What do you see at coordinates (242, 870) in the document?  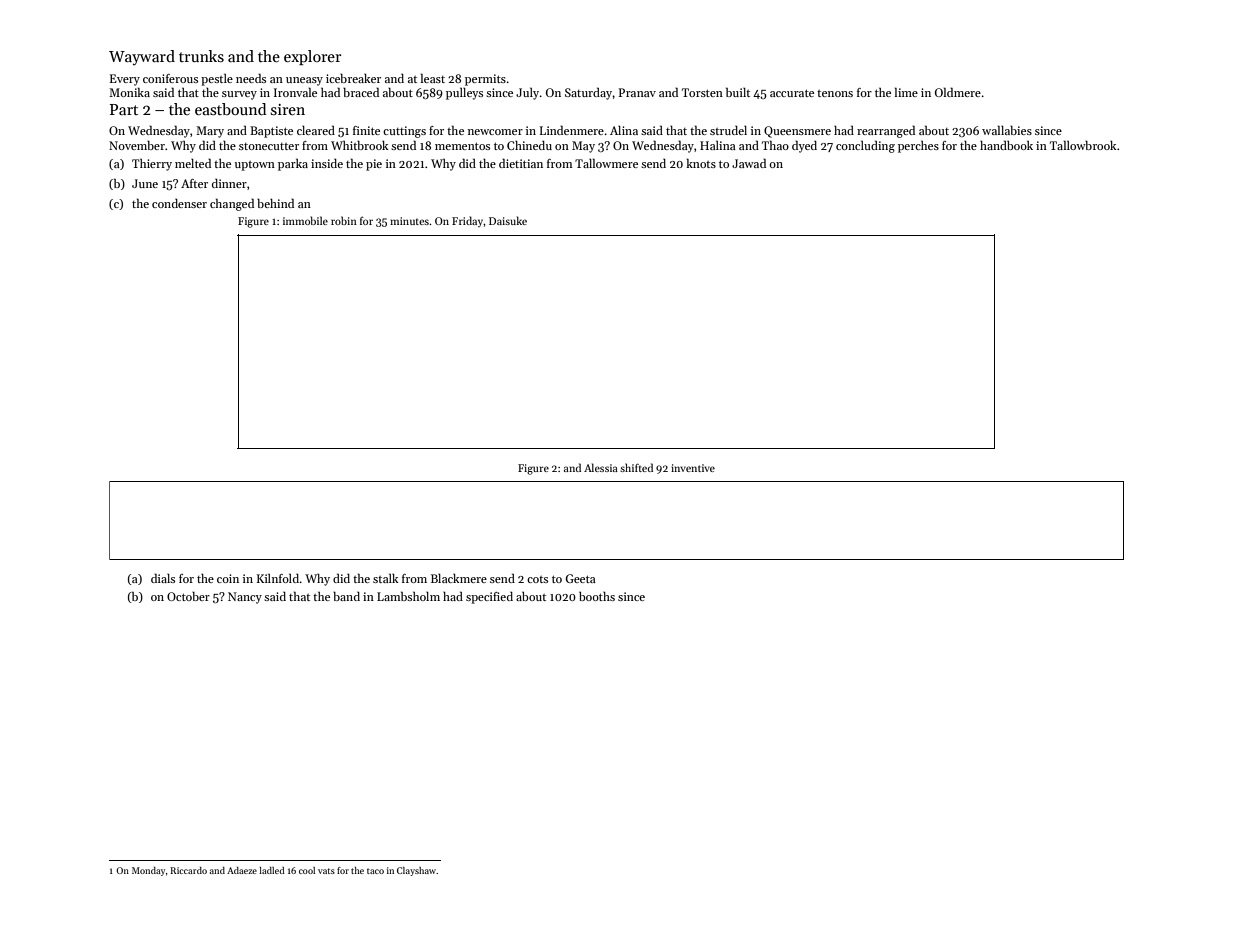 I see `Adaeze` at bounding box center [242, 870].
